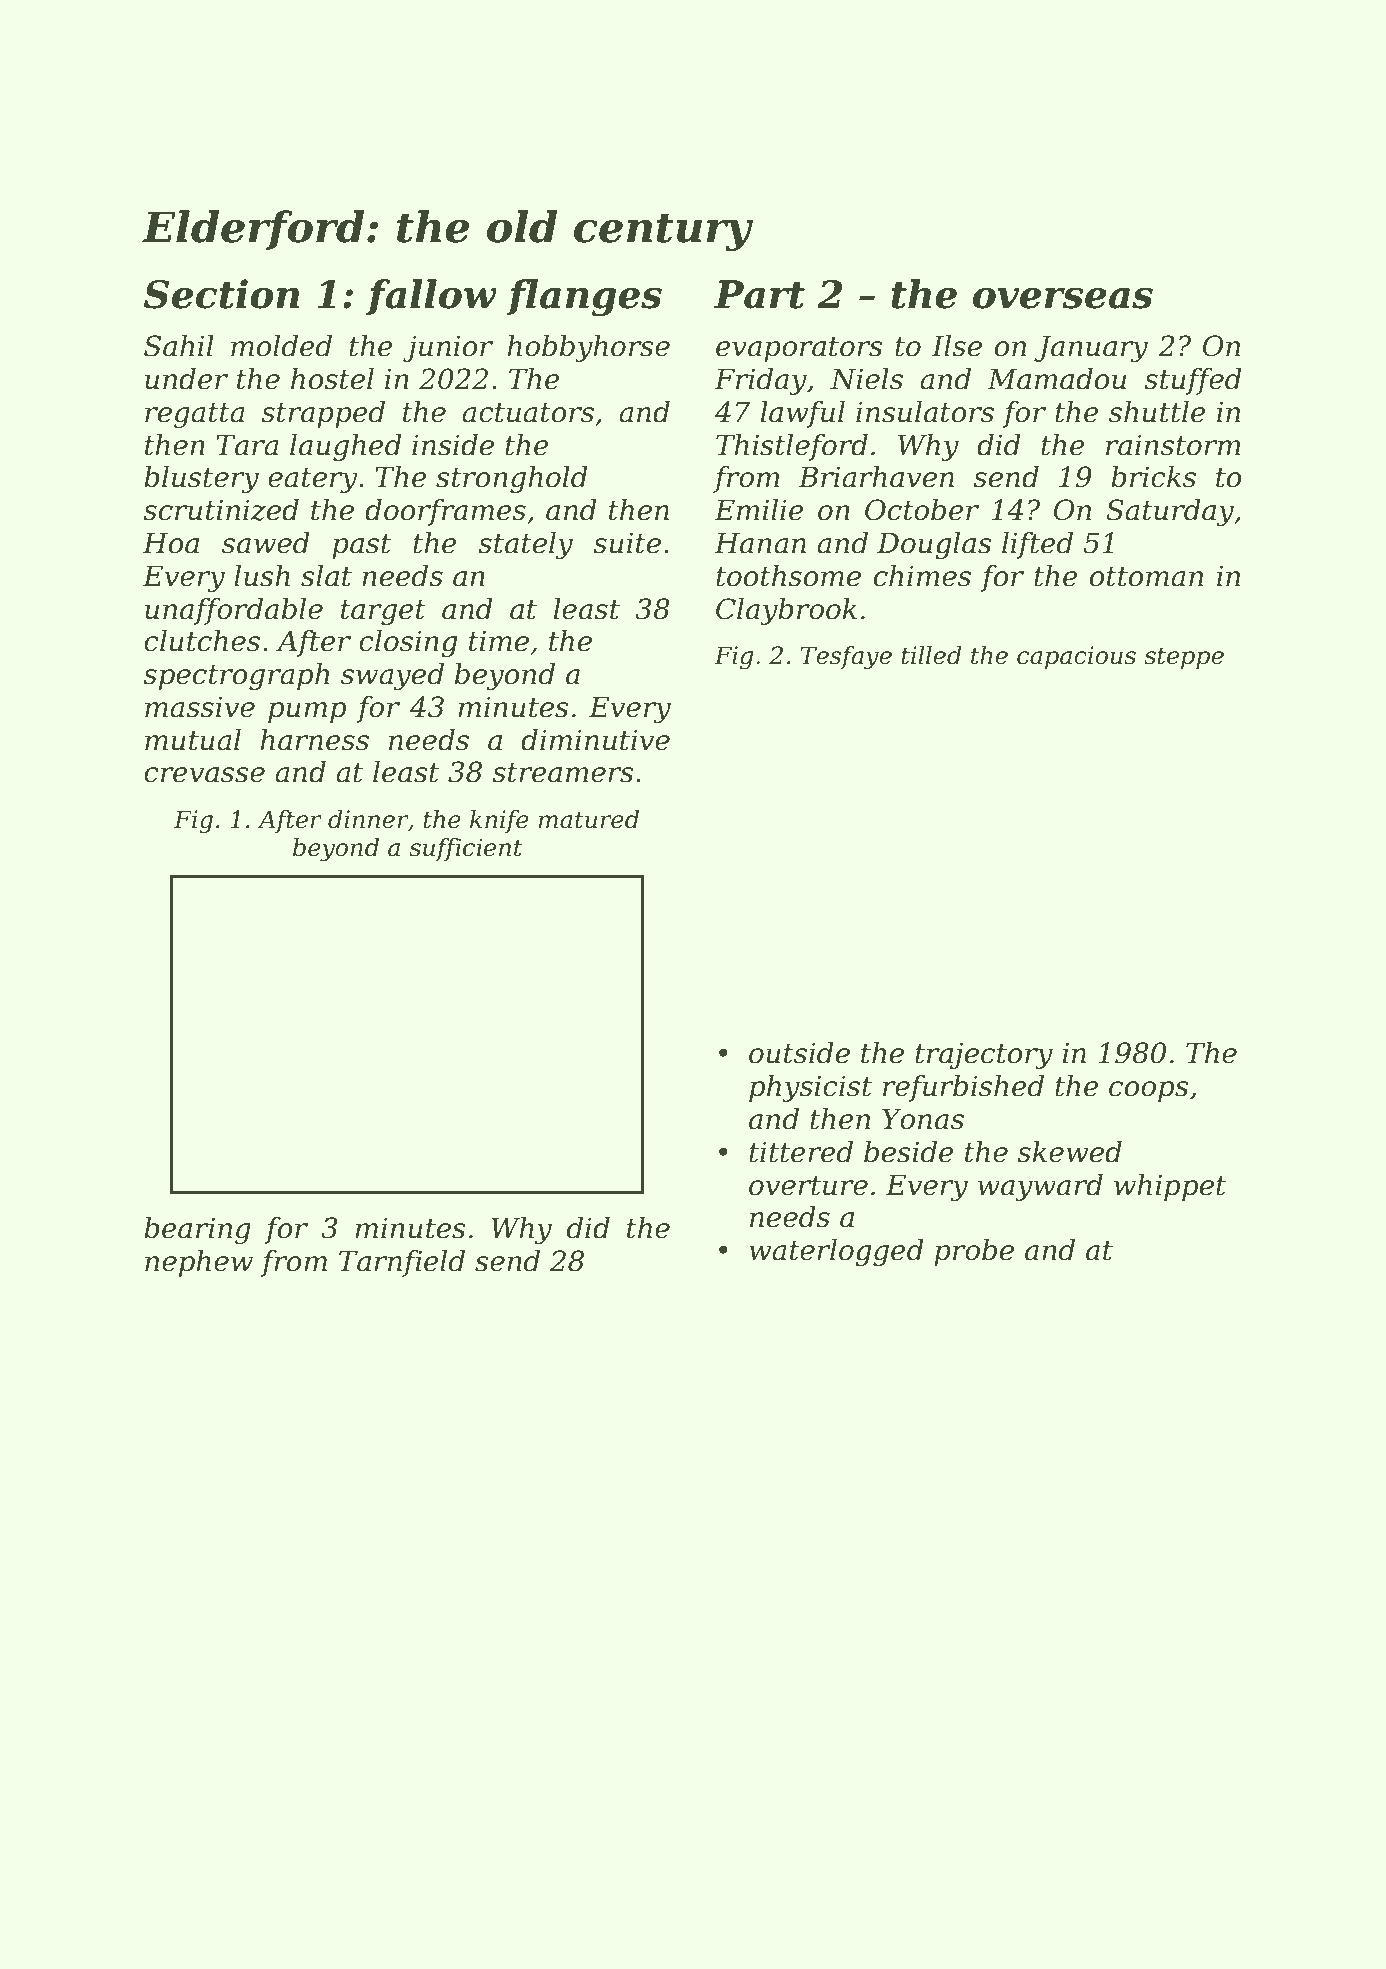  Describe the element at coordinates (974, 1252) in the screenshot. I see `probe` at that location.
